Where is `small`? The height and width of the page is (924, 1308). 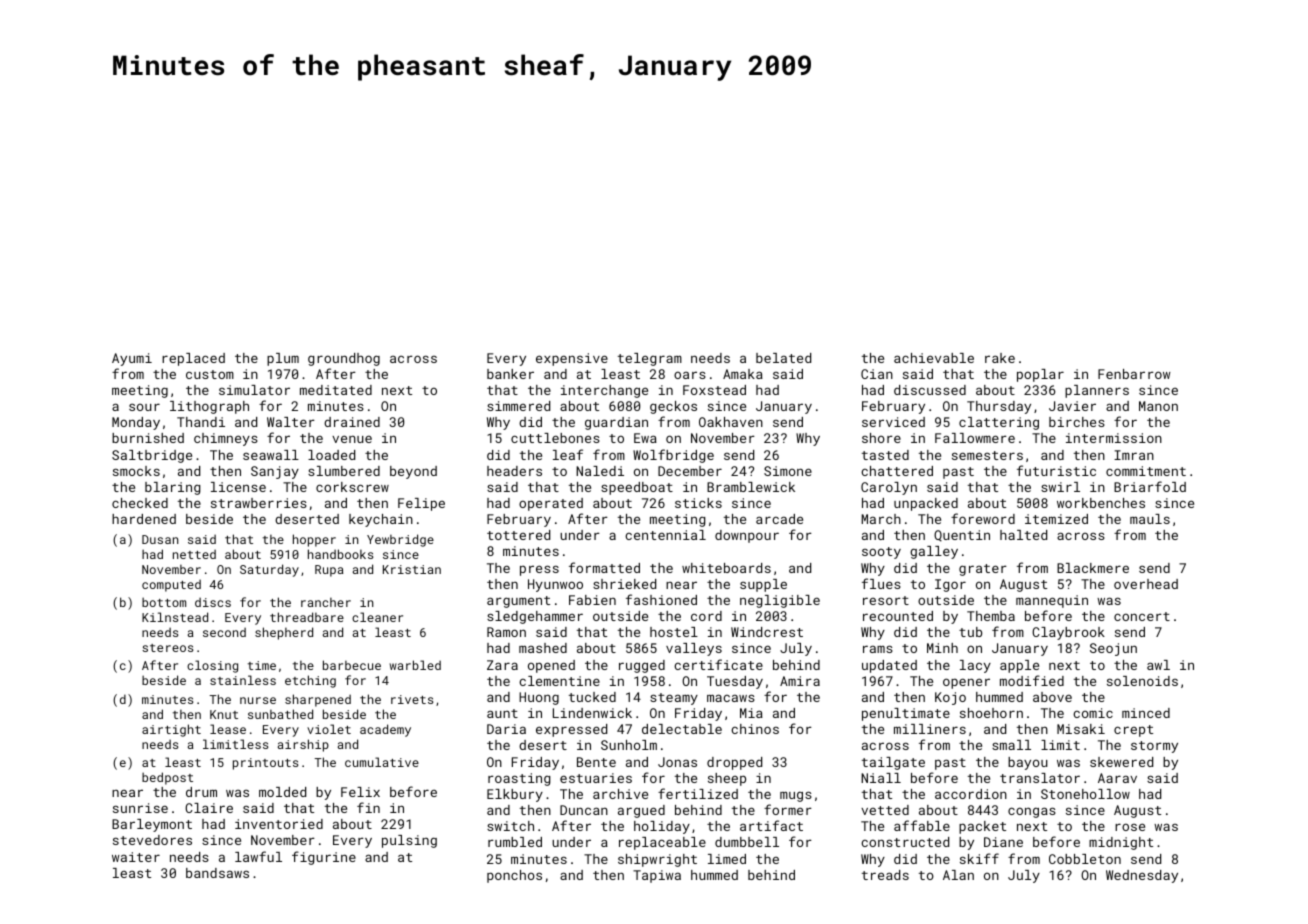 small is located at coordinates (1011, 745).
